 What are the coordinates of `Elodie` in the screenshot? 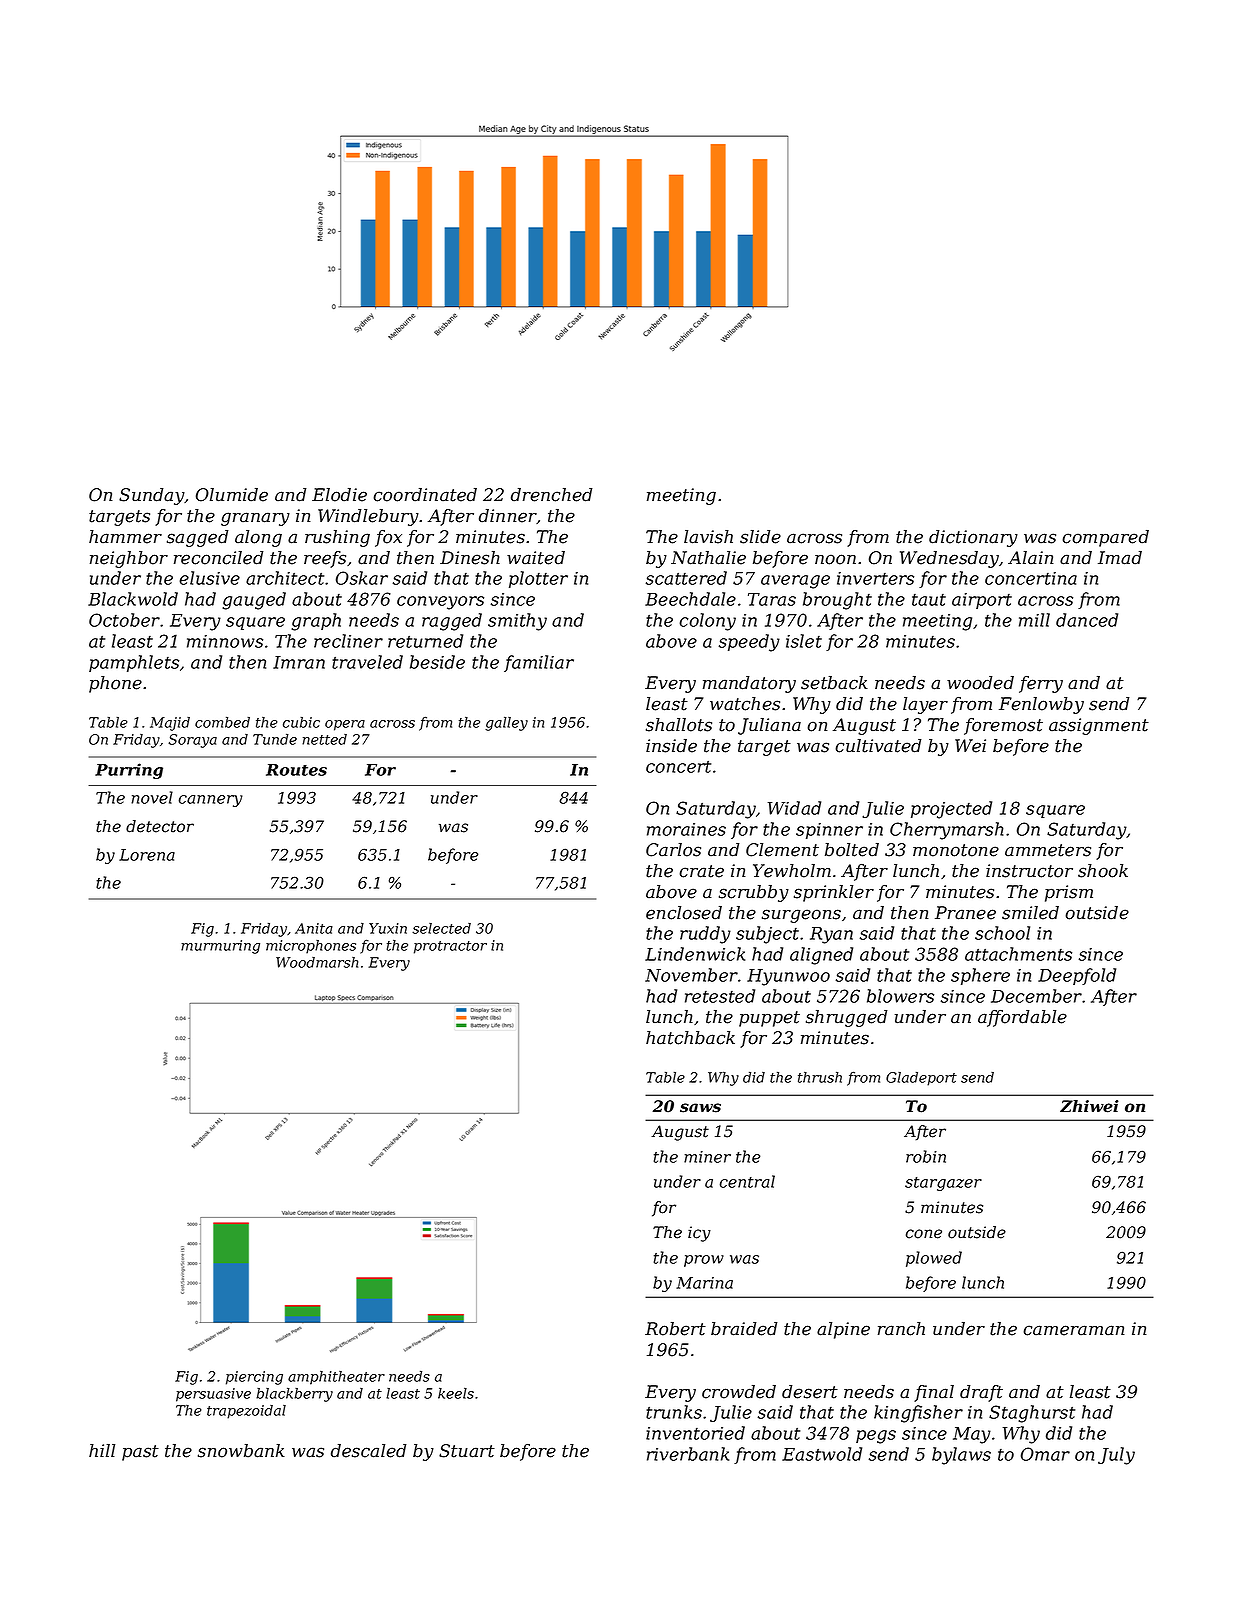 It's located at (339, 495).
